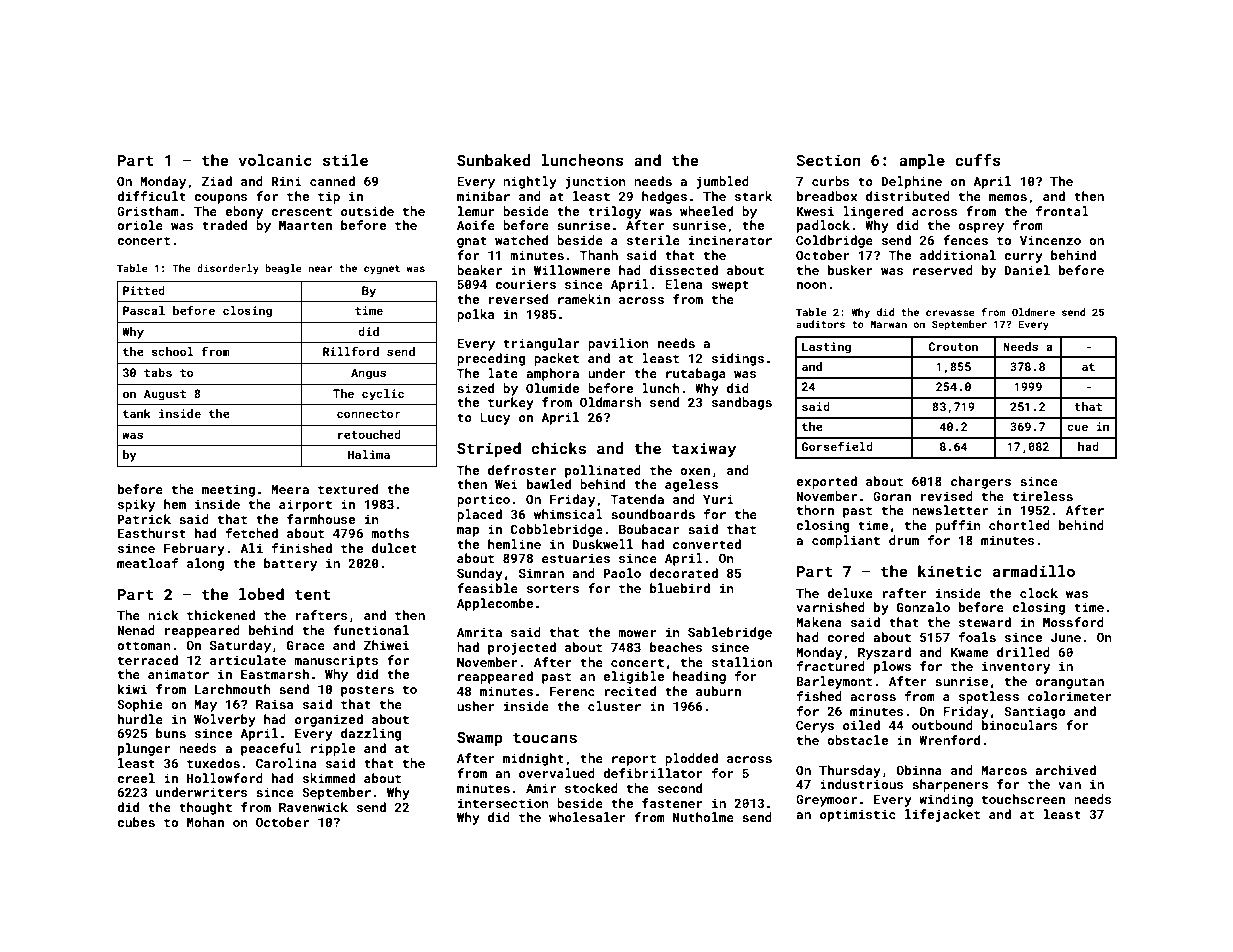 The image size is (1233, 952). Describe the element at coordinates (283, 269) in the page. I see `beagle` at that location.
